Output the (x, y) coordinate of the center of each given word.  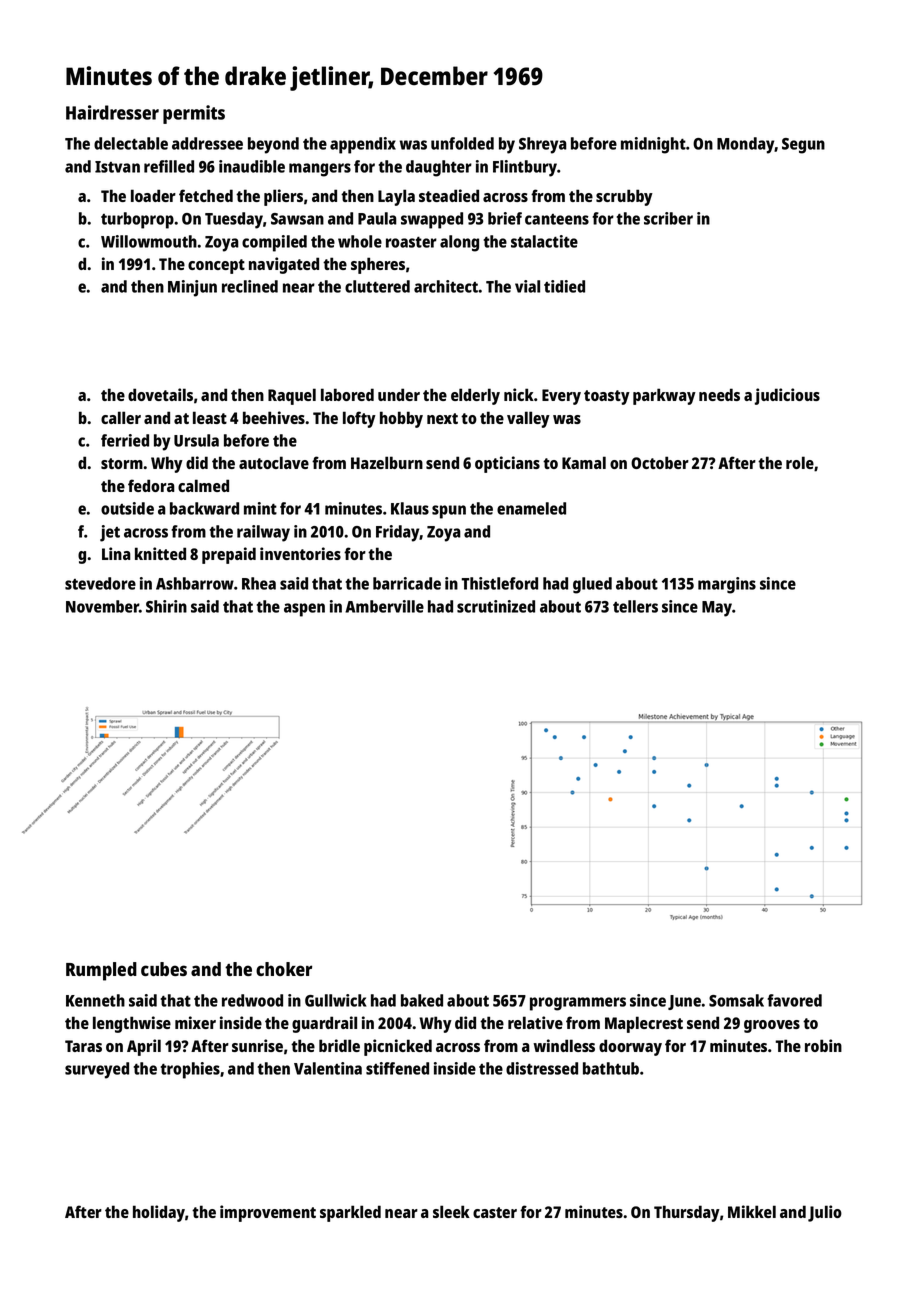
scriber (668, 218)
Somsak (736, 1000)
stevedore (100, 583)
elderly (475, 396)
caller (121, 417)
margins (727, 585)
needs (719, 394)
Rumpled (101, 971)
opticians (507, 464)
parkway (664, 396)
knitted (160, 553)
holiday (159, 1213)
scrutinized (496, 606)
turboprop (137, 220)
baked (422, 1000)
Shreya (543, 145)
